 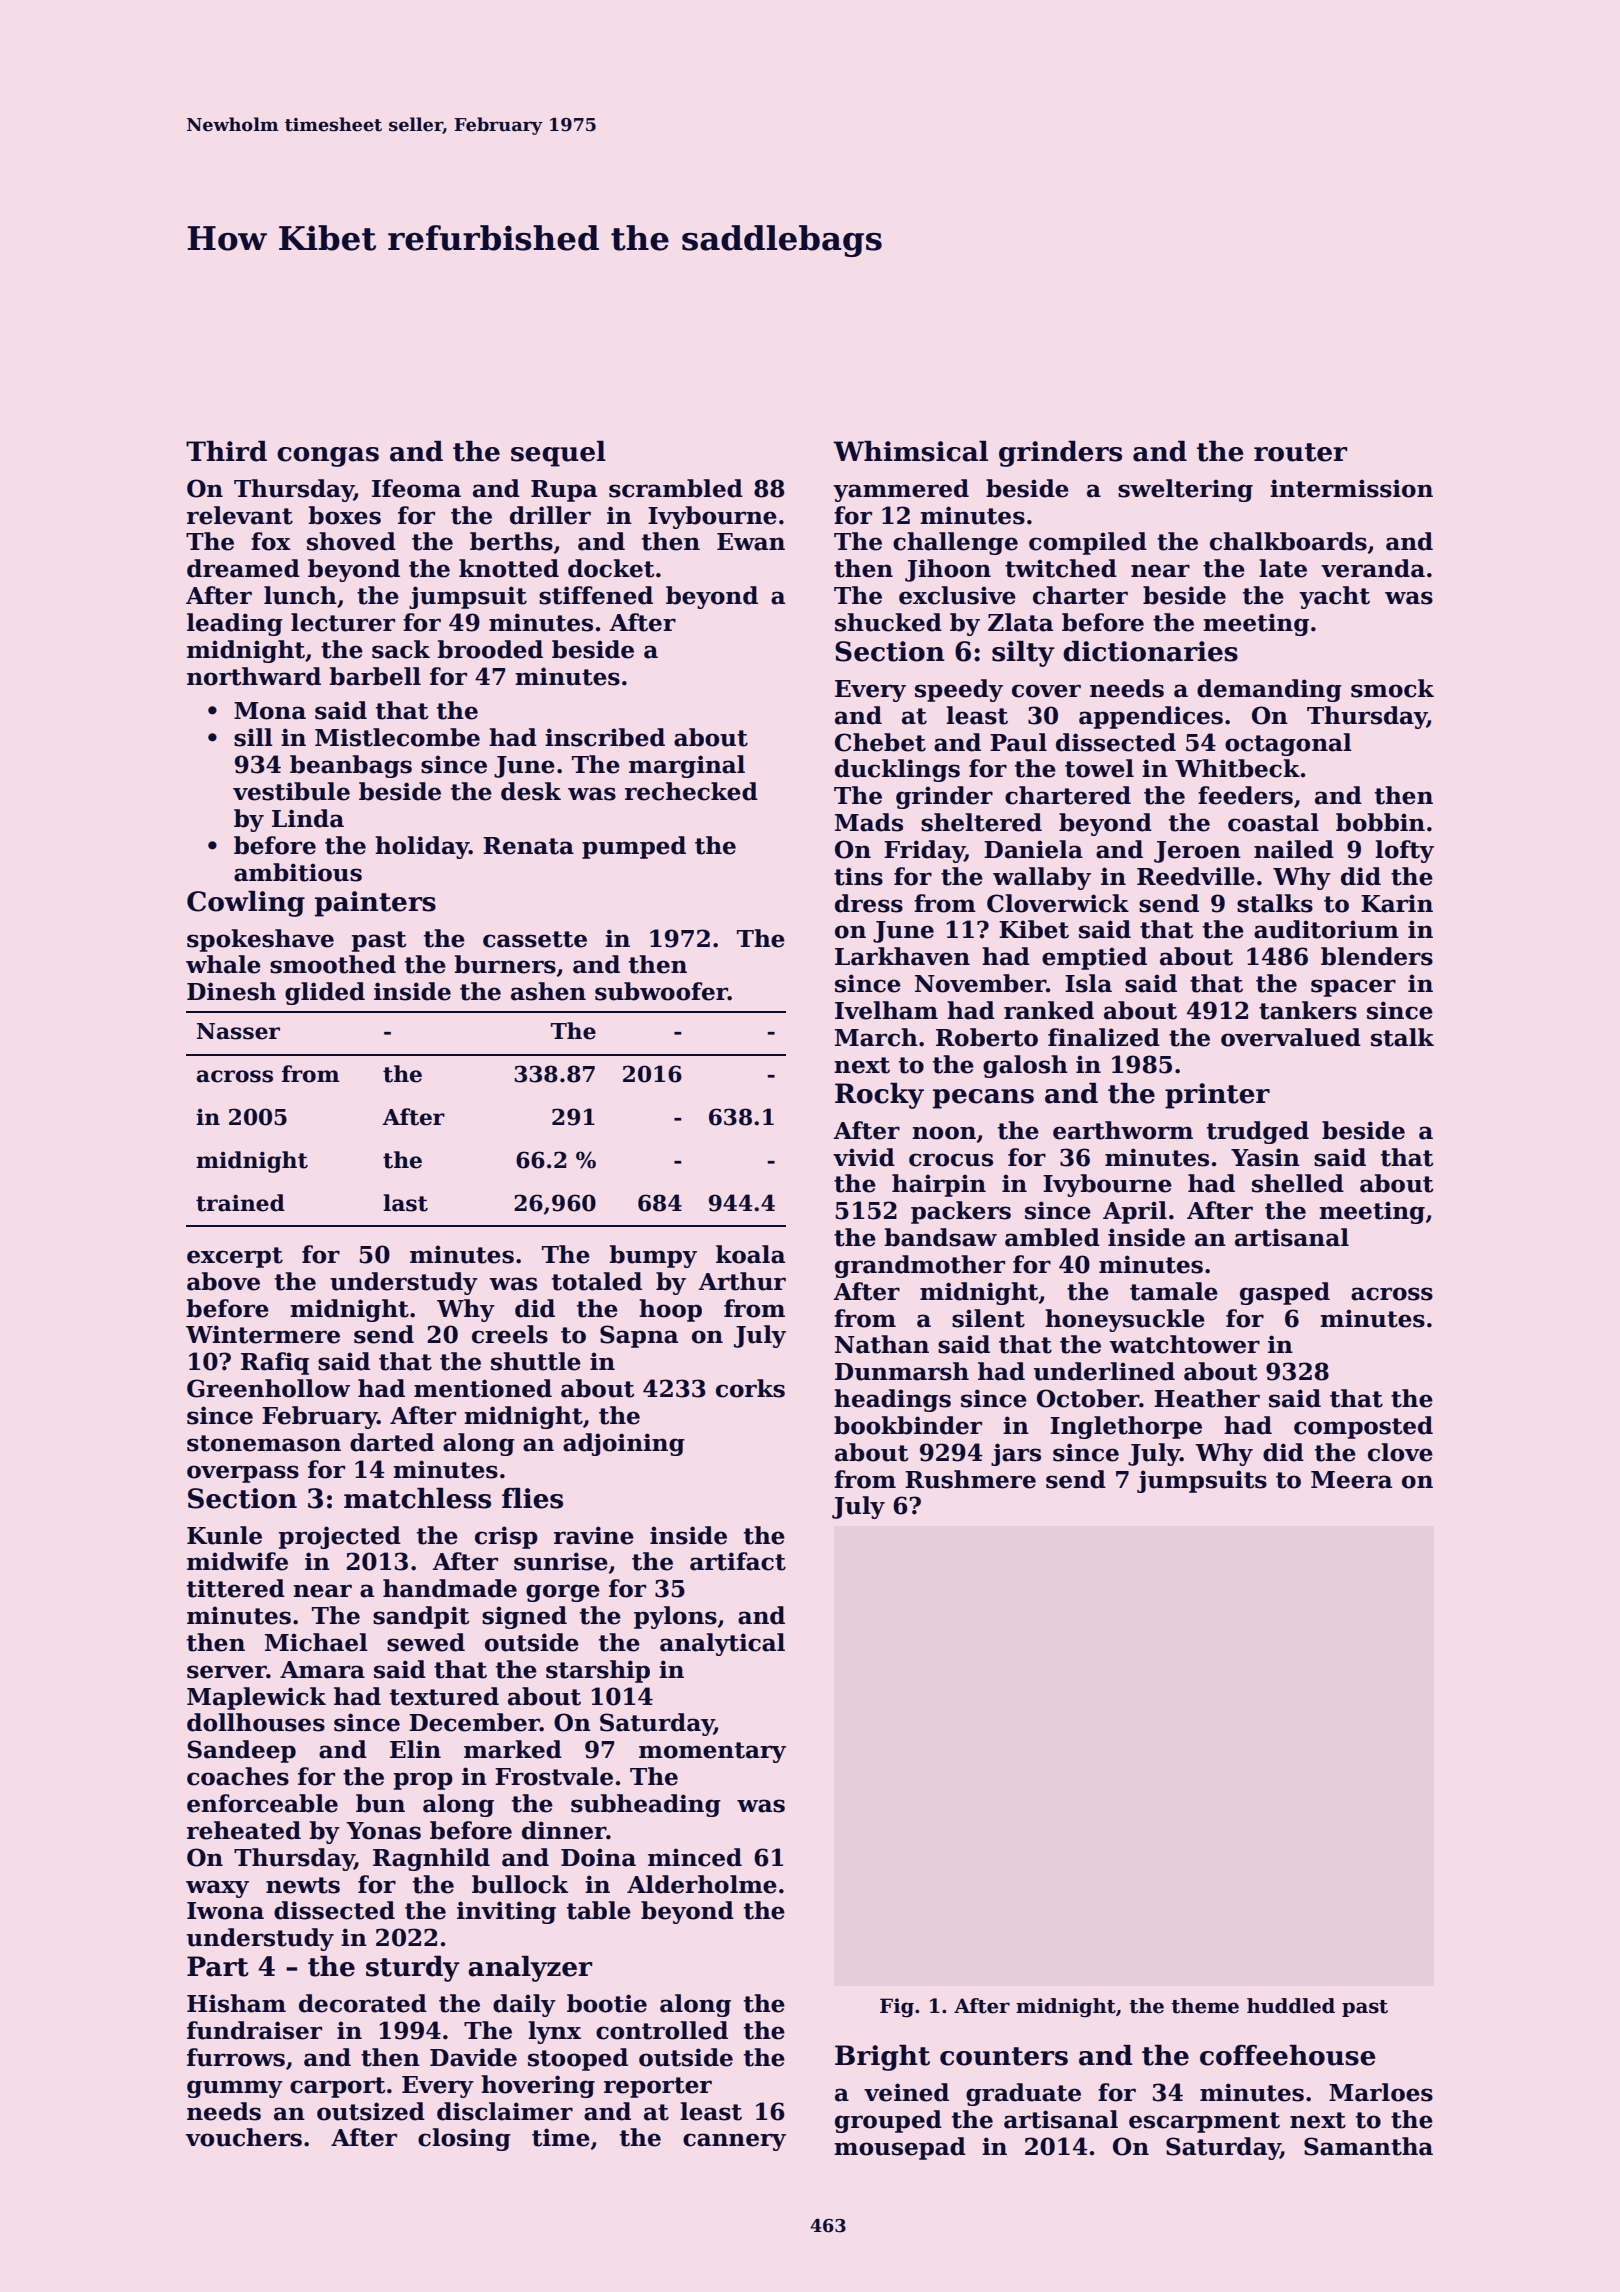 I want to click on demanding, so click(x=1269, y=690).
